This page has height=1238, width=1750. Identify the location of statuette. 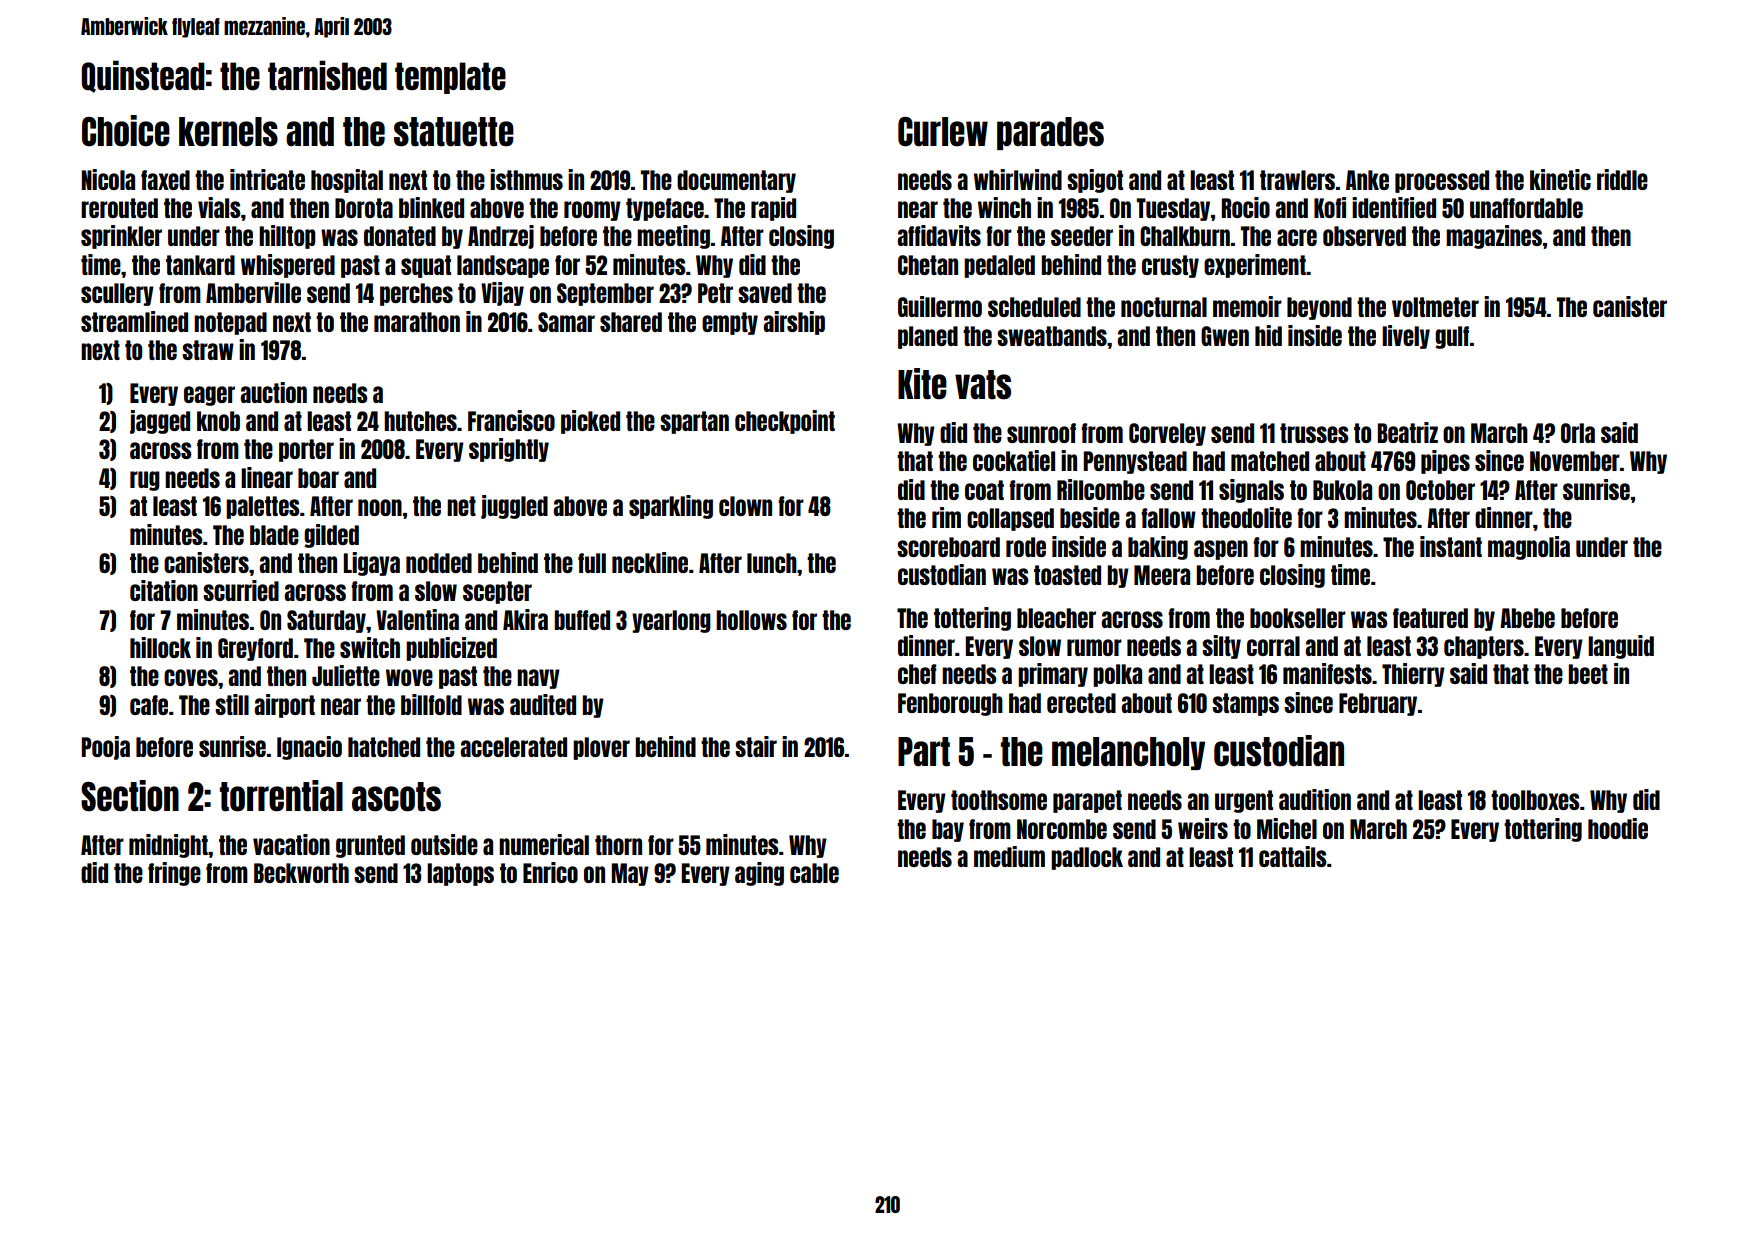
(454, 132).
